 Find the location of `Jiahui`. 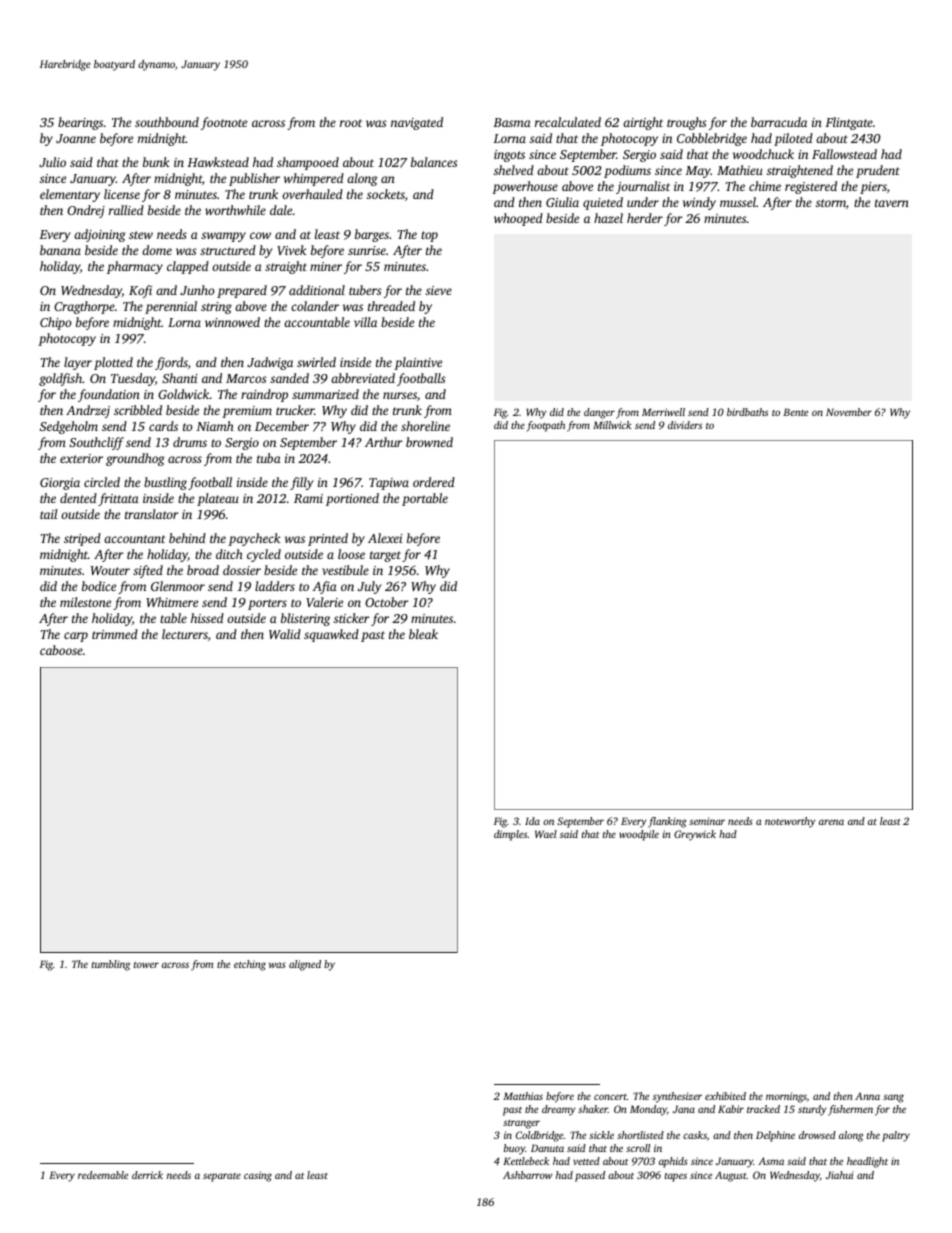

Jiahui is located at coordinates (840, 1175).
